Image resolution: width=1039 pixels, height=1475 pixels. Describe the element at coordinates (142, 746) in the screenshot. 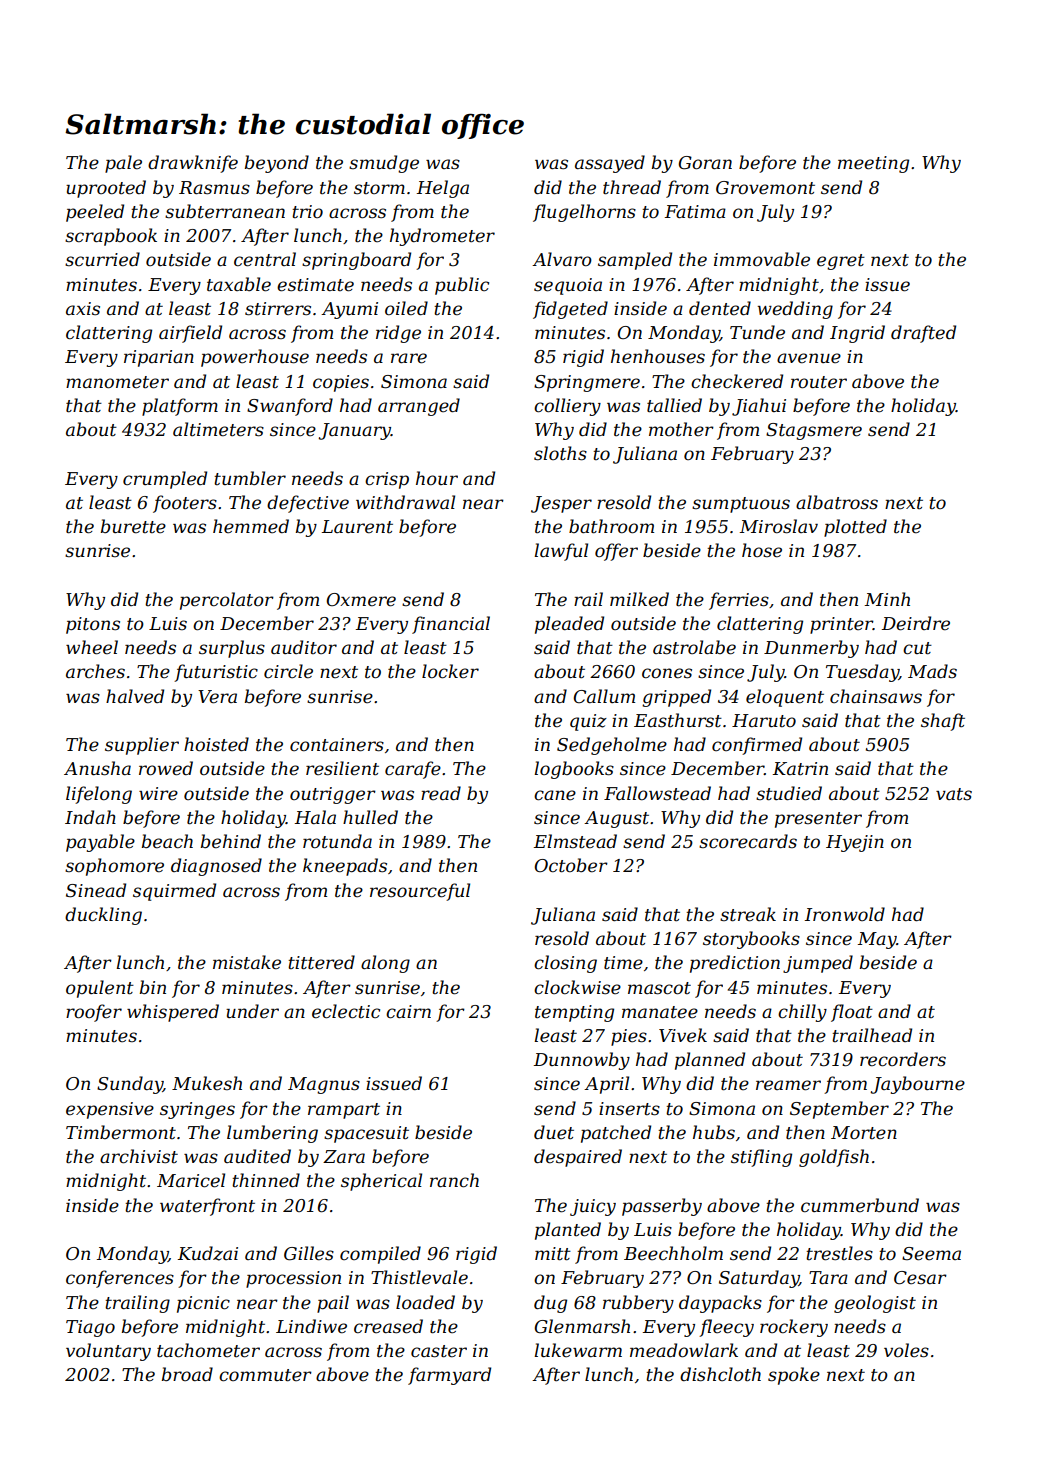

I see `supplier` at that location.
